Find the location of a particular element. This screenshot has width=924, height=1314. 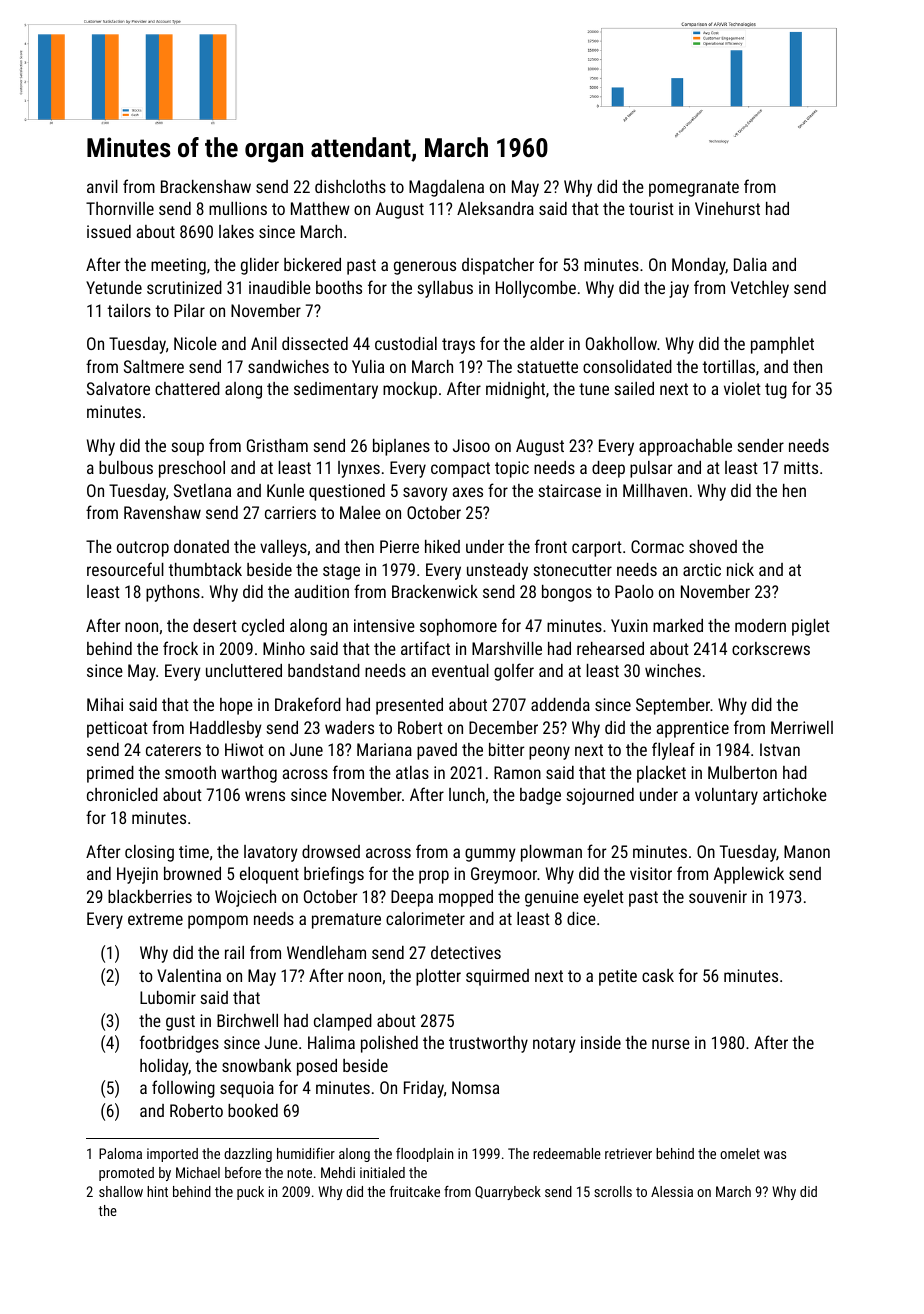

was is located at coordinates (775, 1155).
